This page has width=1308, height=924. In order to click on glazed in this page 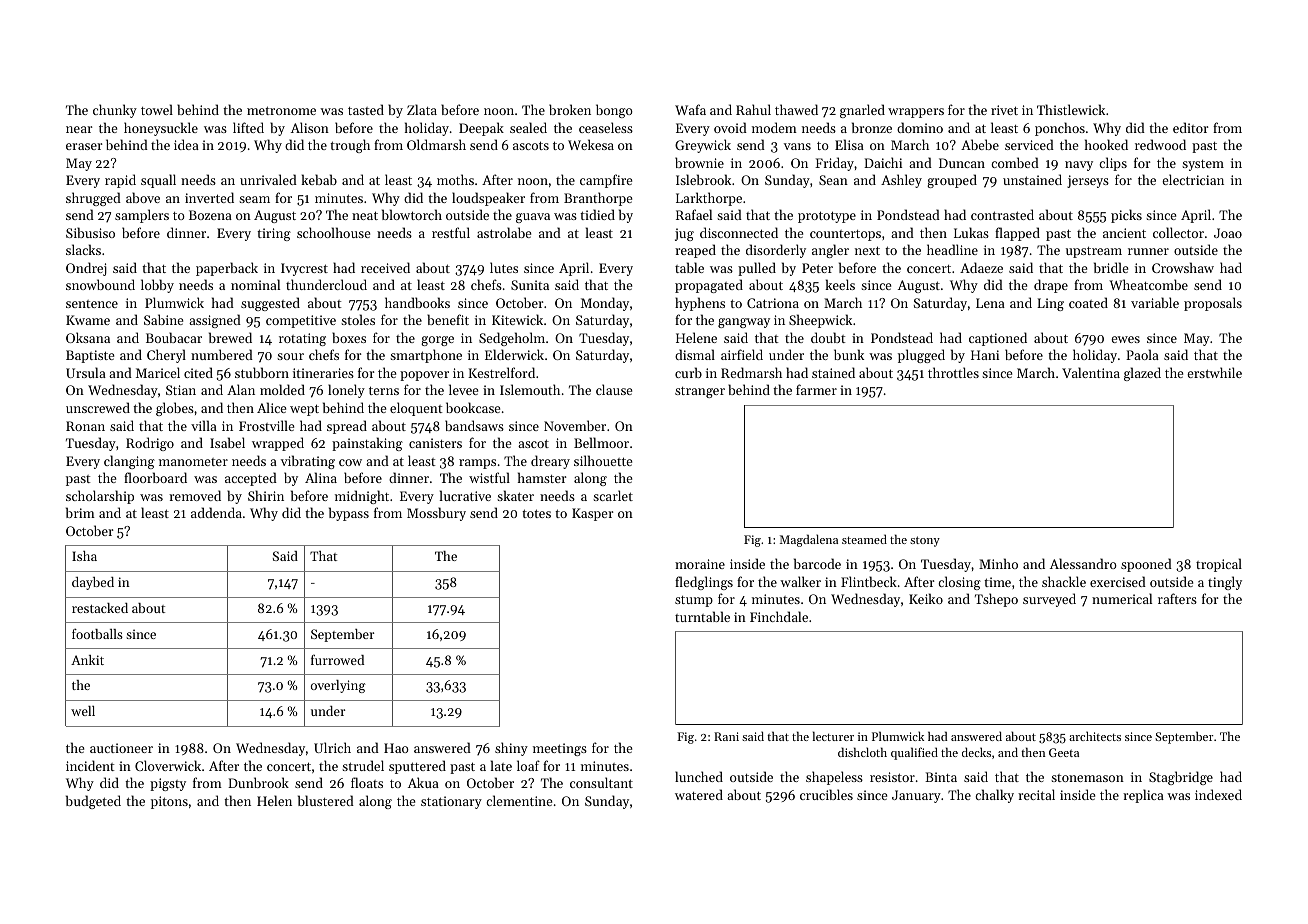, I will do `click(1142, 374)`.
